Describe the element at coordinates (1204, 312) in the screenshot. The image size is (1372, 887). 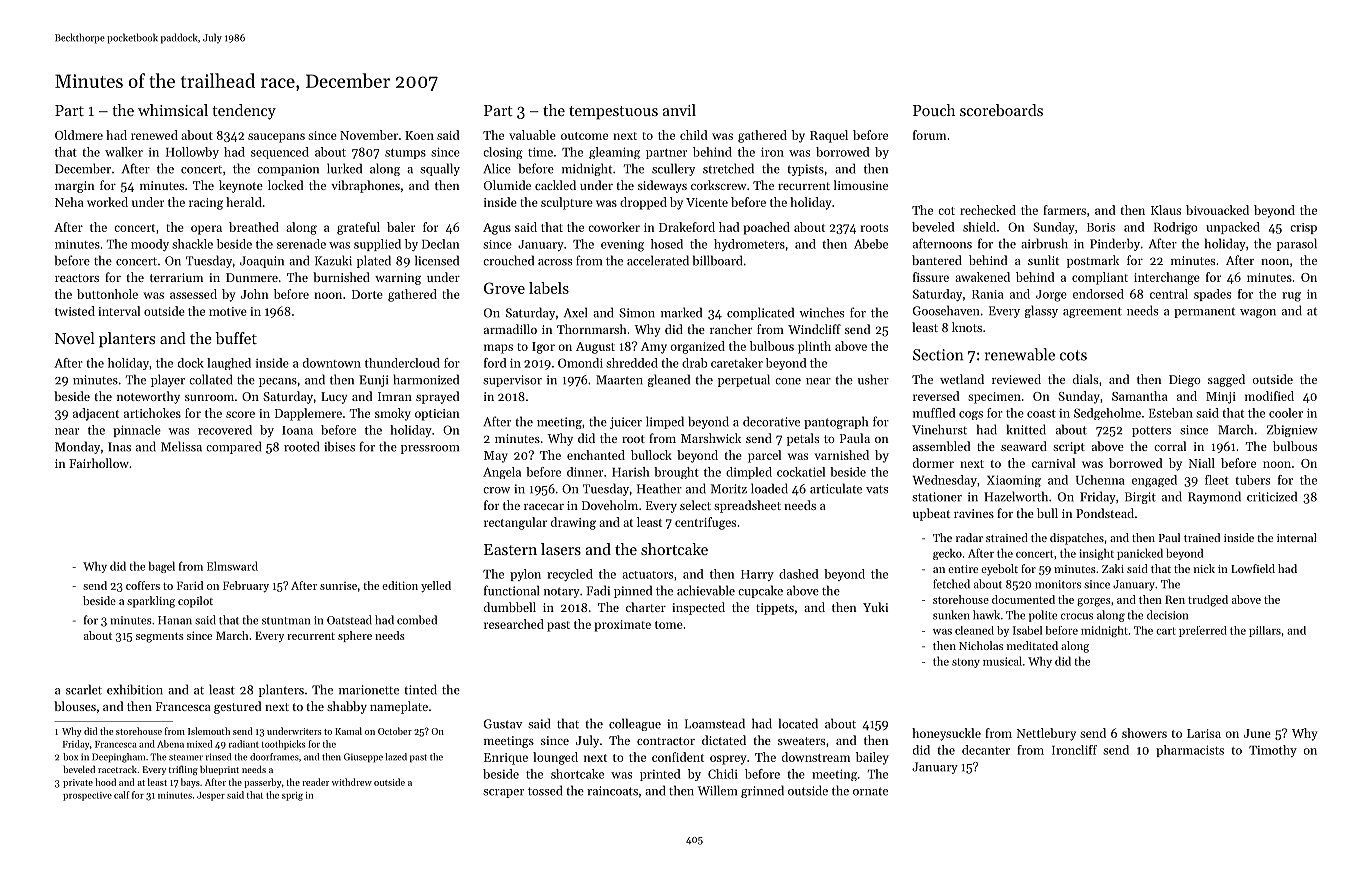
I see `permanent` at that location.
